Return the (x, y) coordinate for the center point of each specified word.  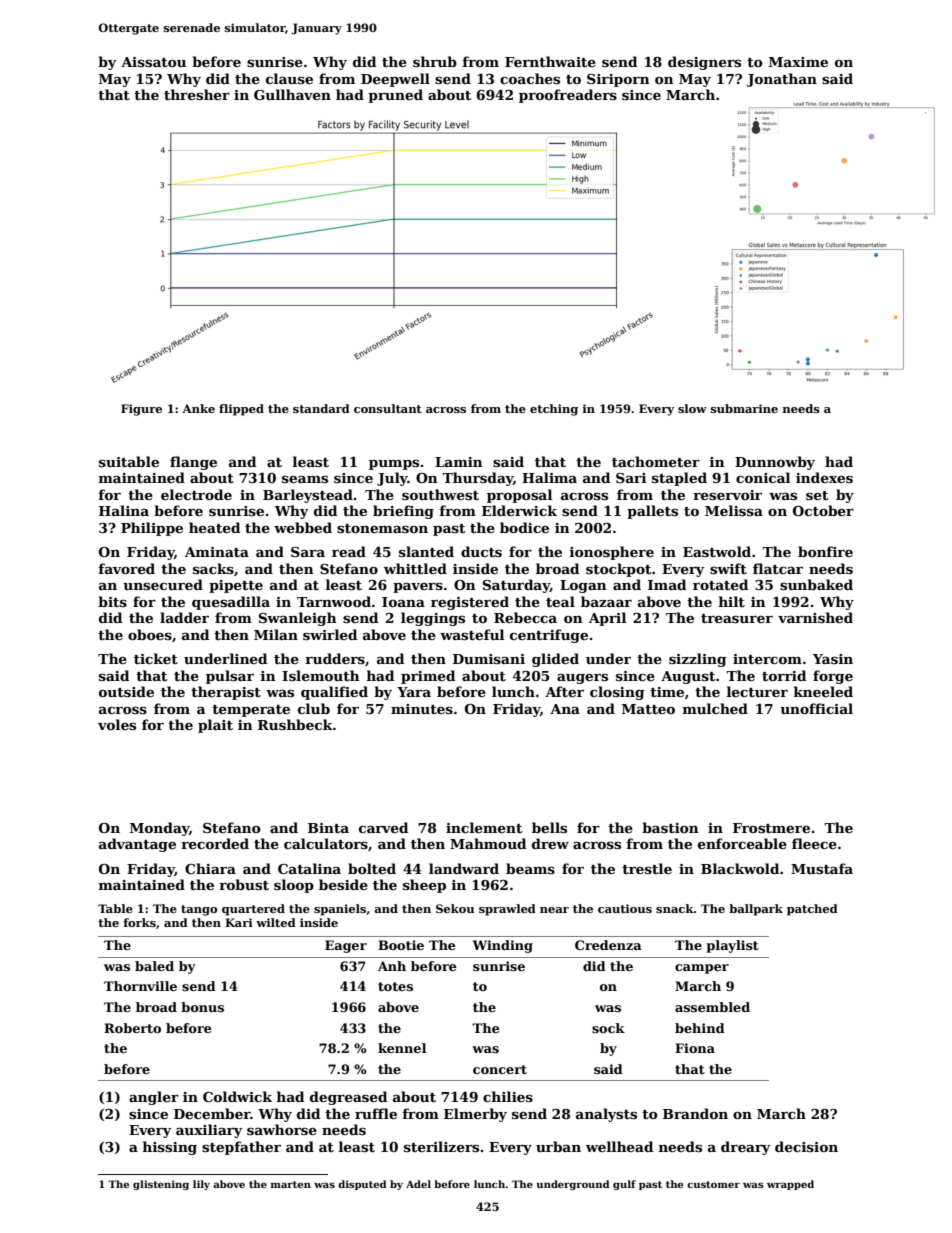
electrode (196, 494)
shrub (435, 61)
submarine (744, 408)
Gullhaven (292, 94)
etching (554, 410)
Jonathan (782, 80)
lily (201, 1185)
